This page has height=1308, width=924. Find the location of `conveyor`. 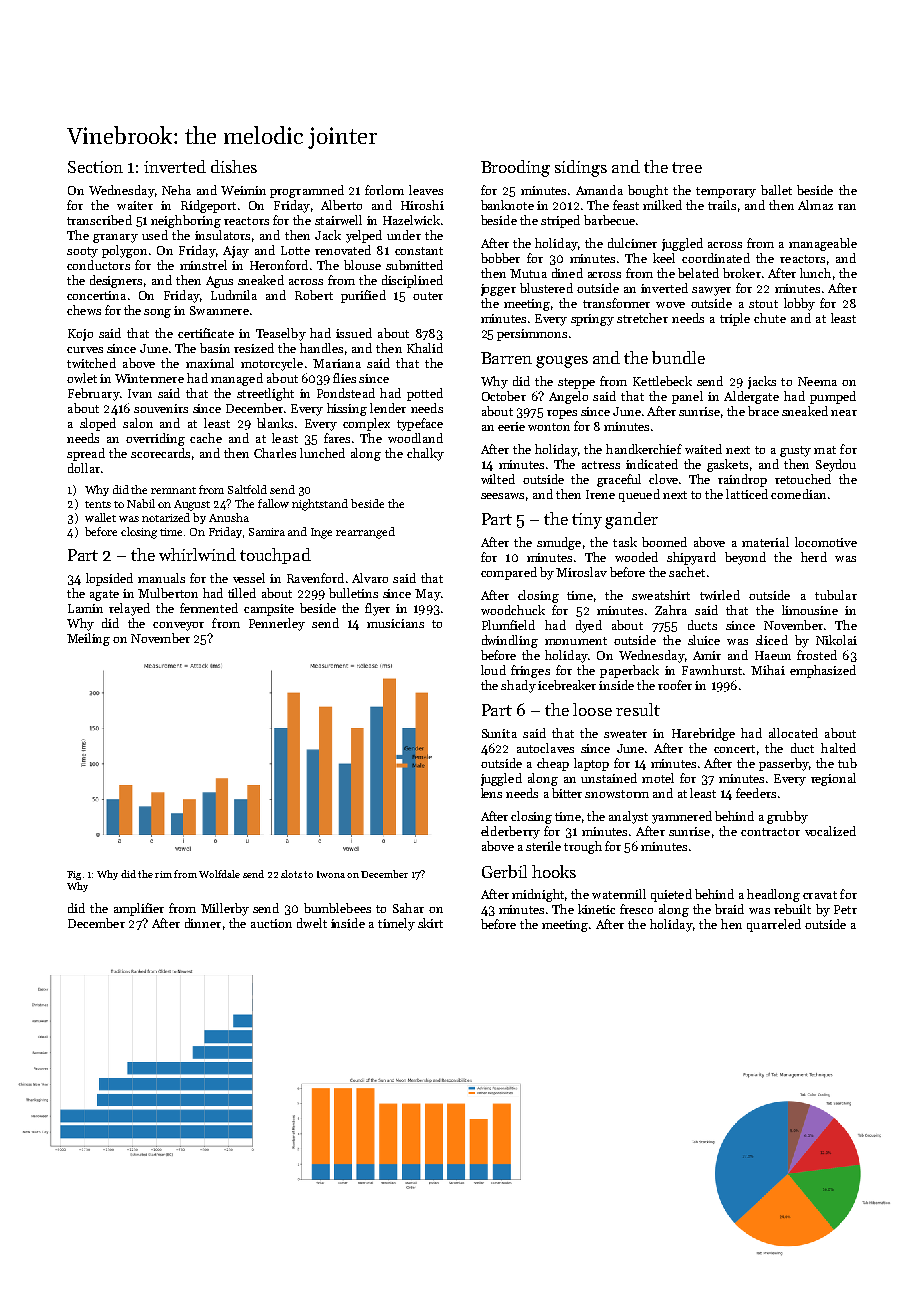

conveyor is located at coordinates (178, 626).
